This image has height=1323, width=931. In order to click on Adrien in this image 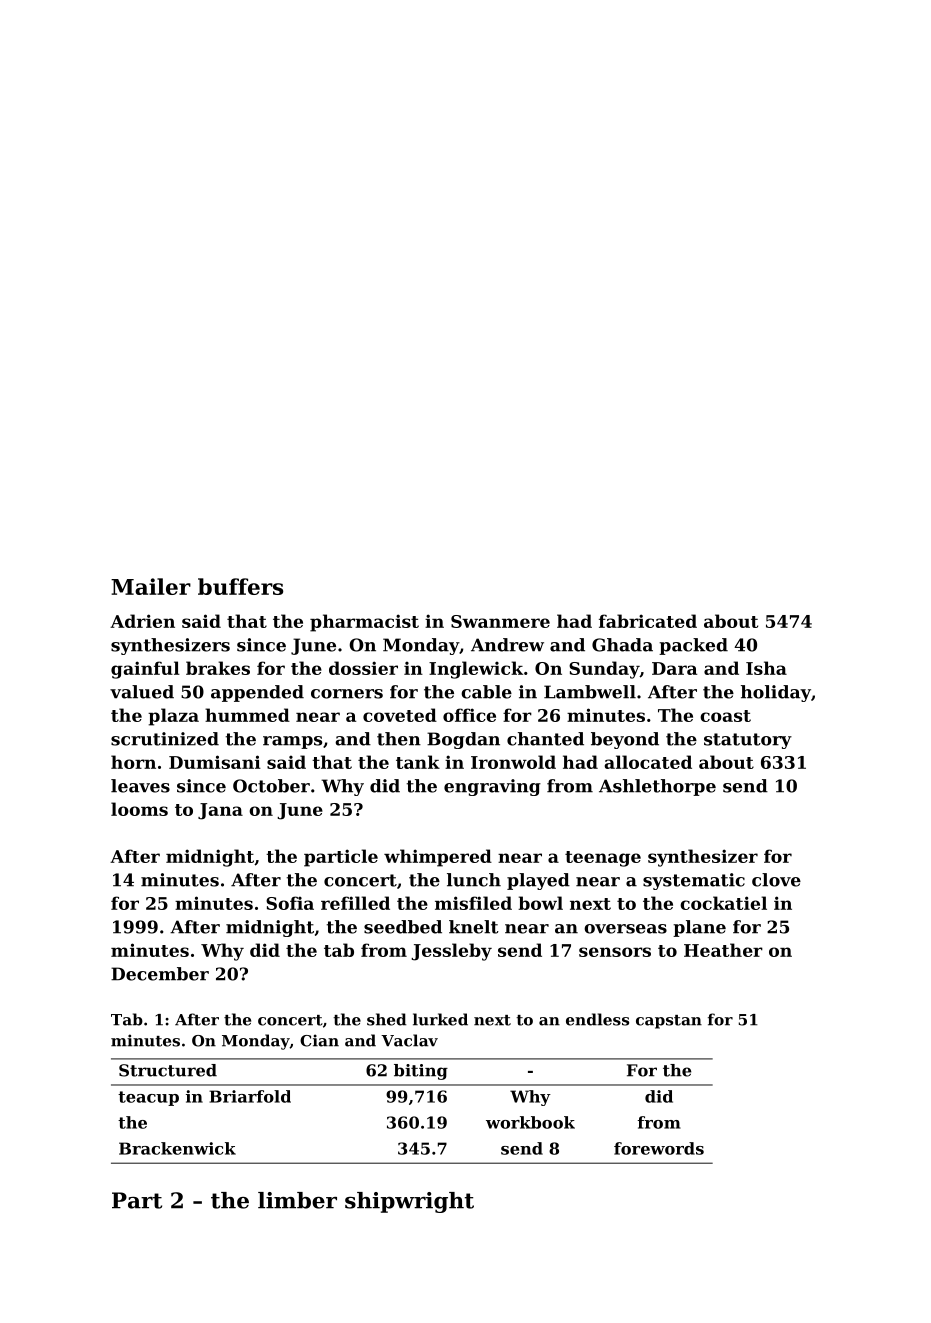, I will do `click(142, 621)`.
